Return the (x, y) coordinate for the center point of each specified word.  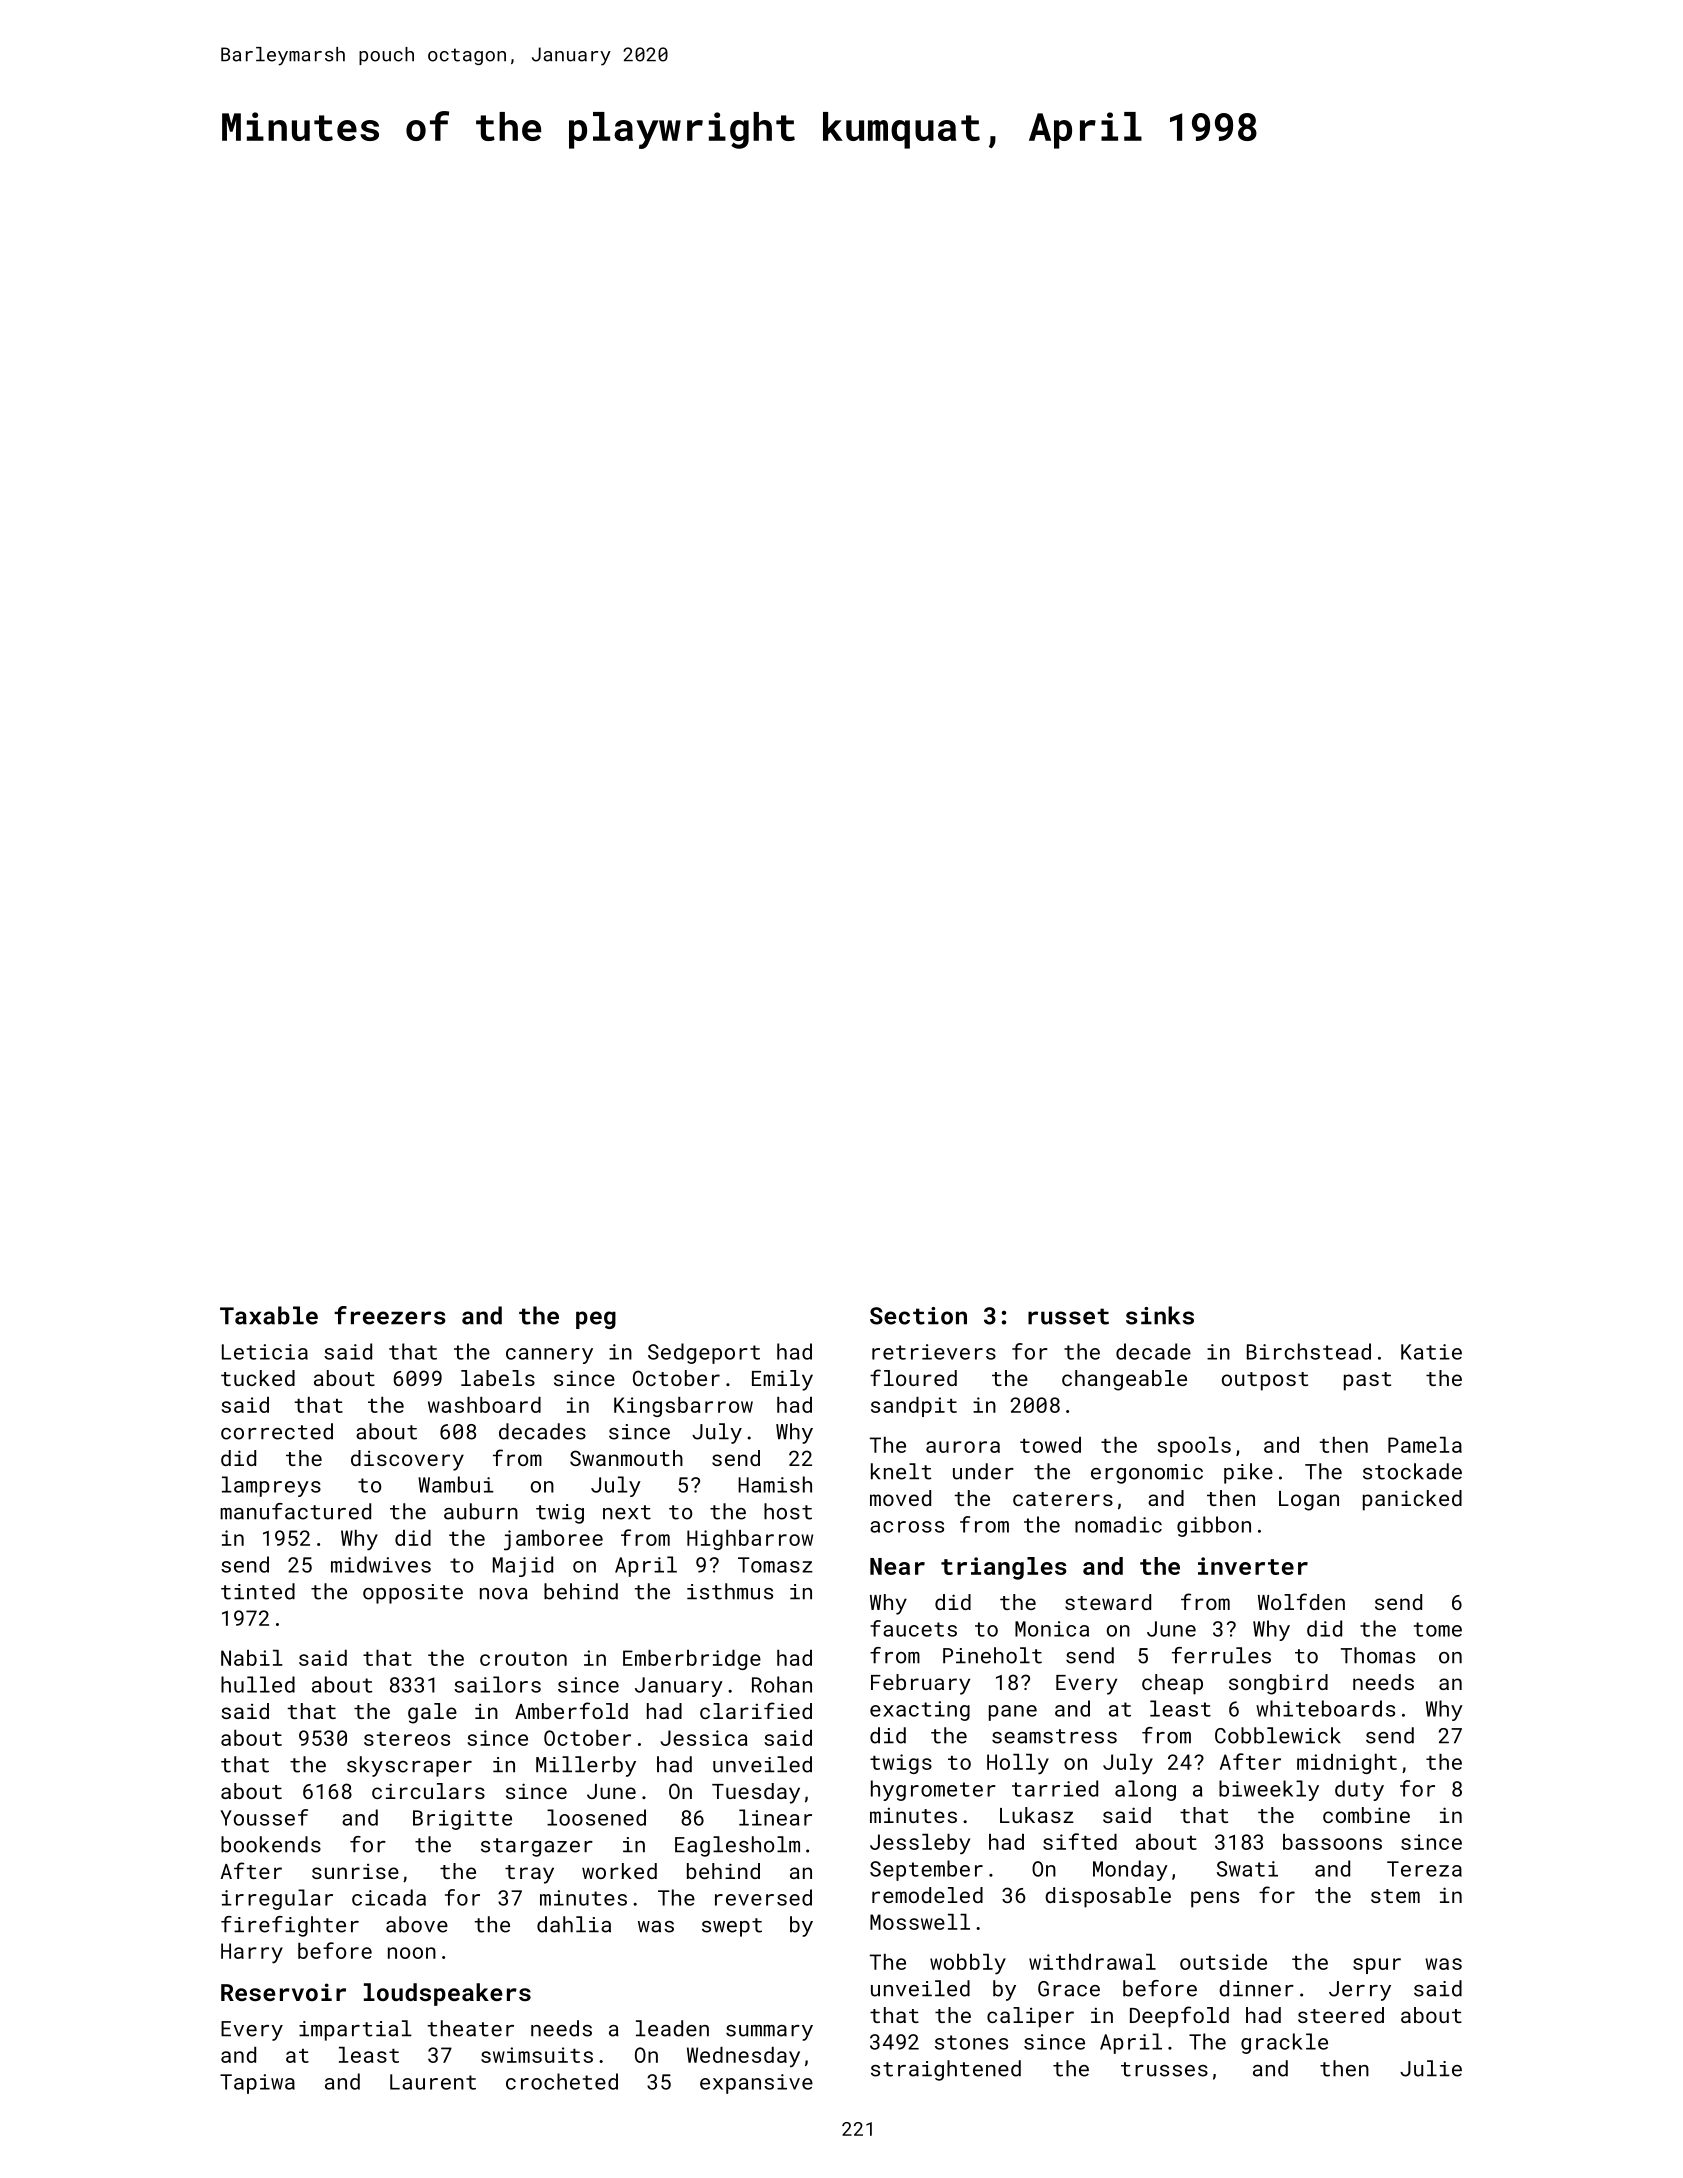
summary (769, 2033)
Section (918, 1316)
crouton (523, 1659)
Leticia (265, 1352)
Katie (1431, 1352)
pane (1013, 1713)
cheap (1172, 1684)
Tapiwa (257, 2084)
